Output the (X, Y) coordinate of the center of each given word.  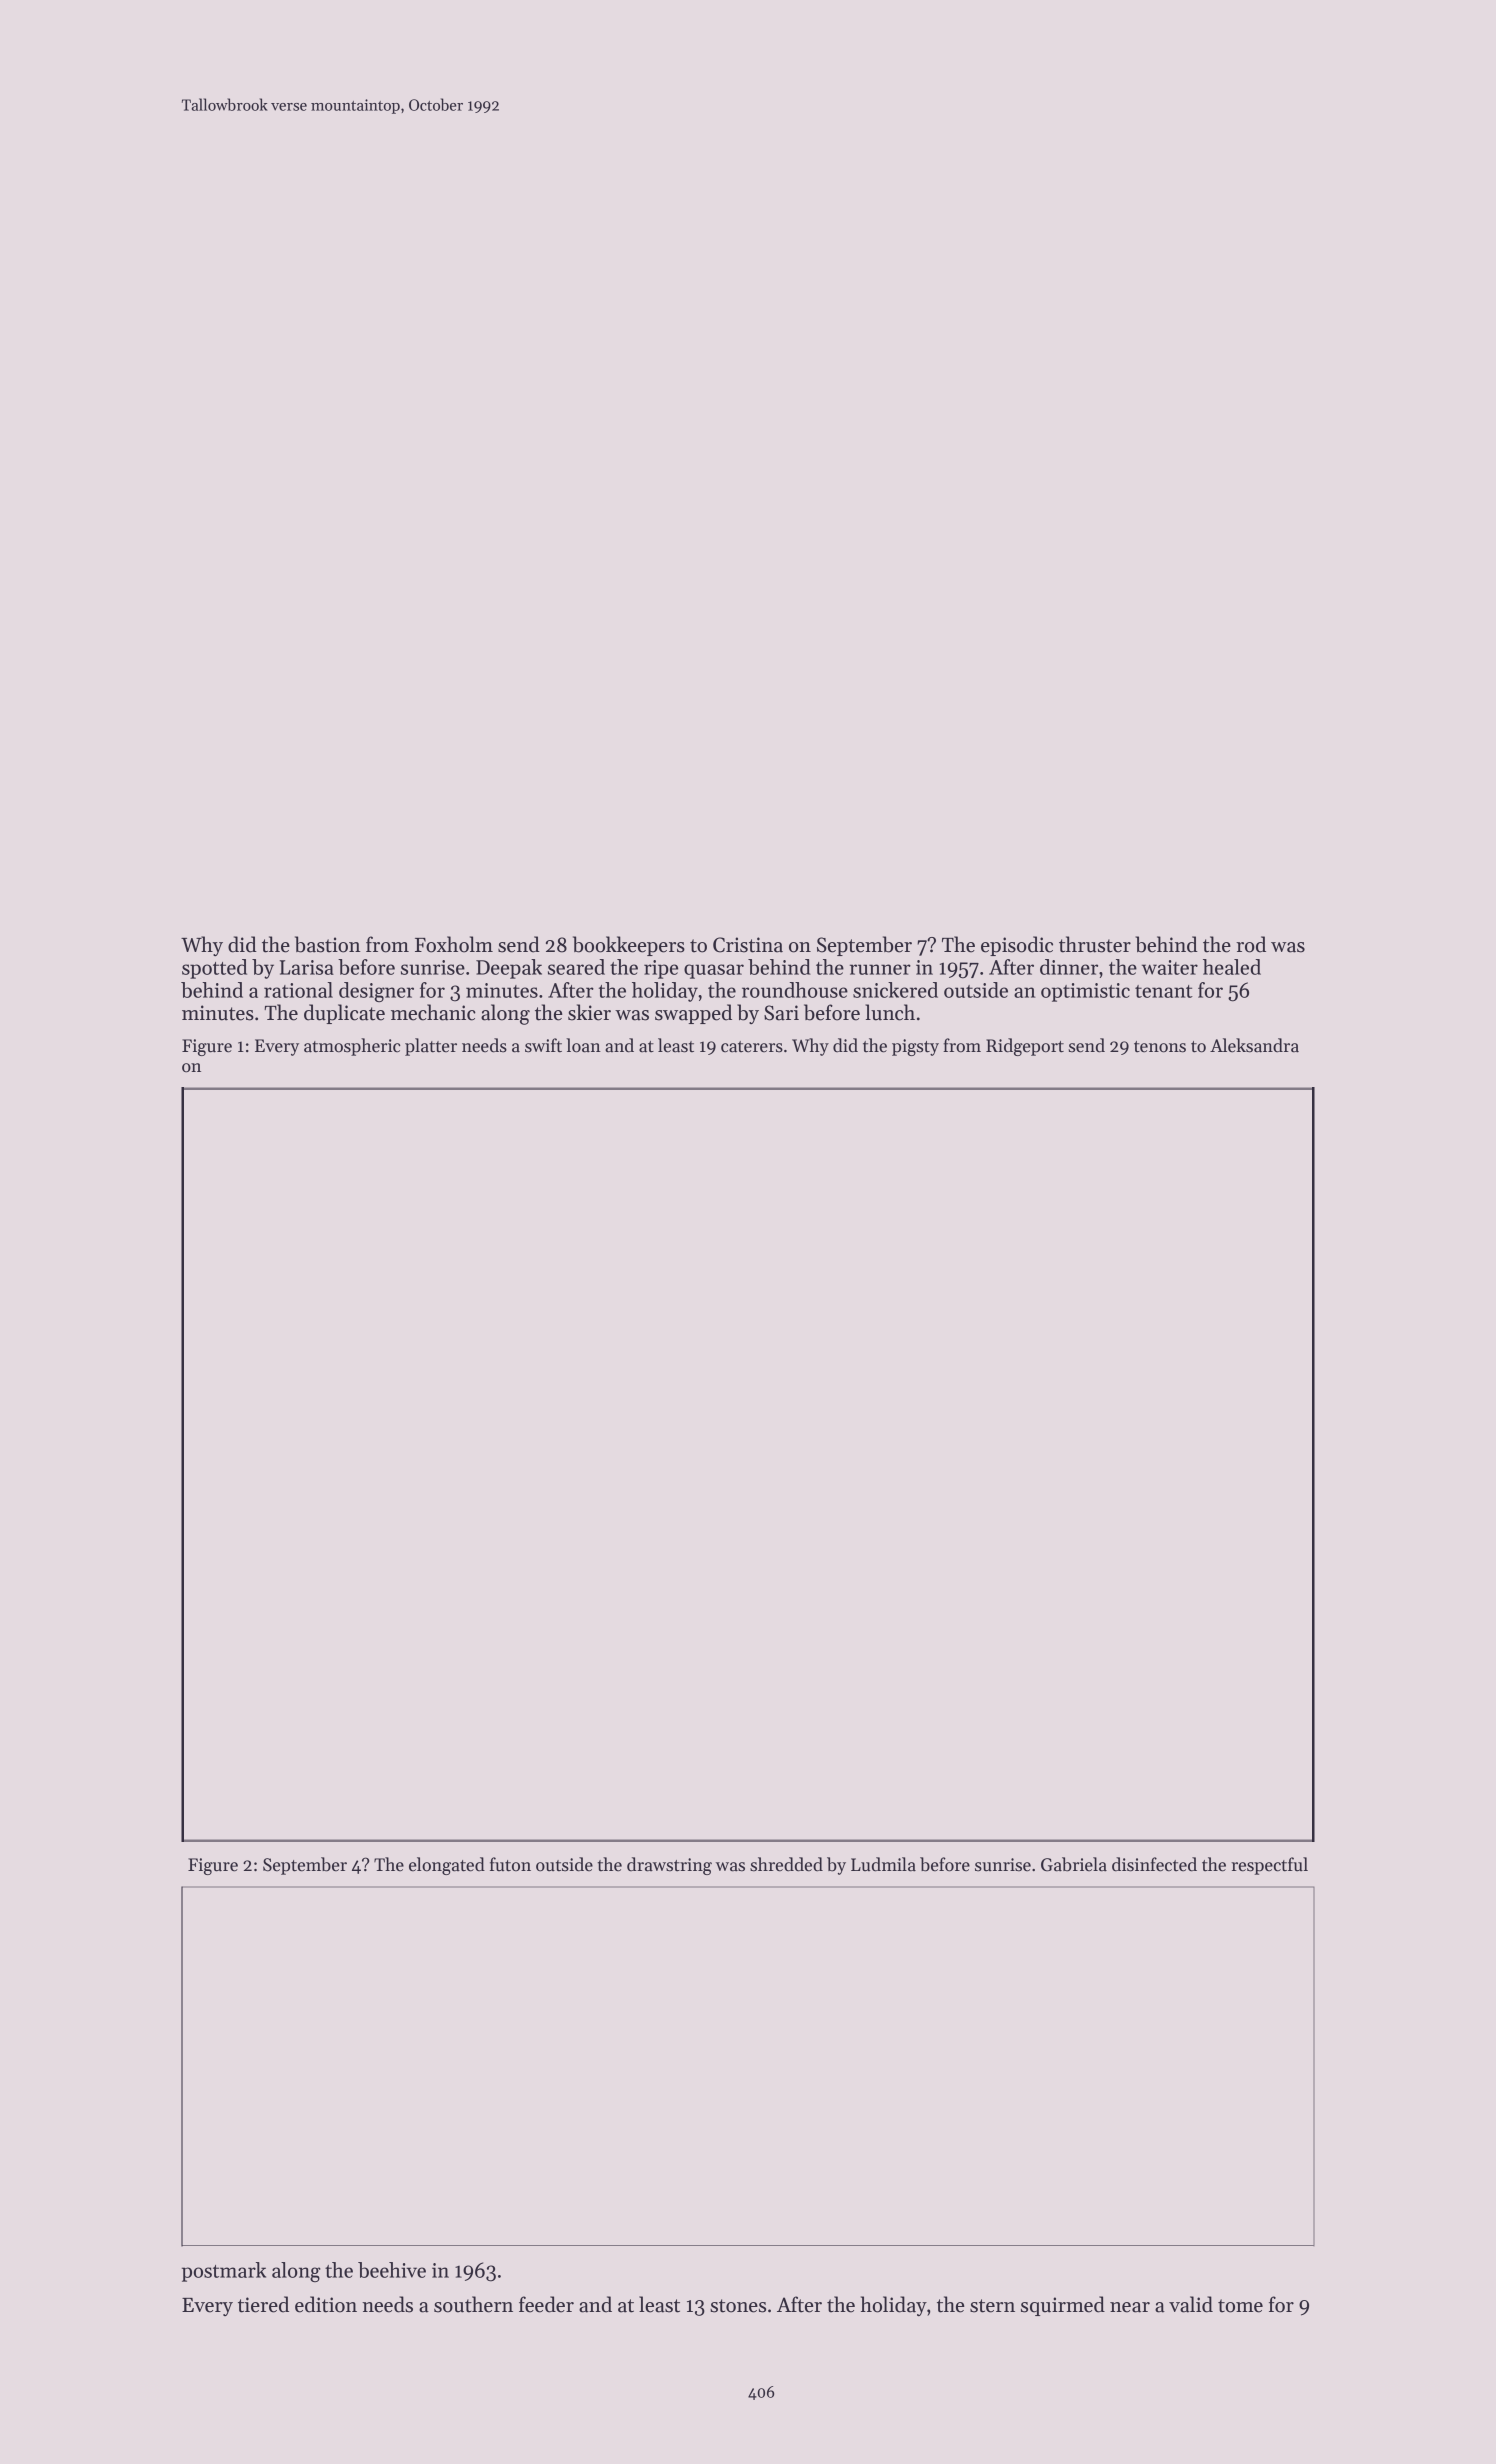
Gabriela (1074, 1864)
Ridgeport (1025, 1047)
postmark (224, 2272)
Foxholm (454, 944)
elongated (447, 1866)
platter (431, 1047)
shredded (786, 1864)
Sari (781, 1013)
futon (510, 1864)
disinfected (1154, 1864)
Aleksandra (1254, 1045)
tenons (1160, 1047)
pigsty (915, 1047)
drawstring (669, 1866)
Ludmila (883, 1864)
